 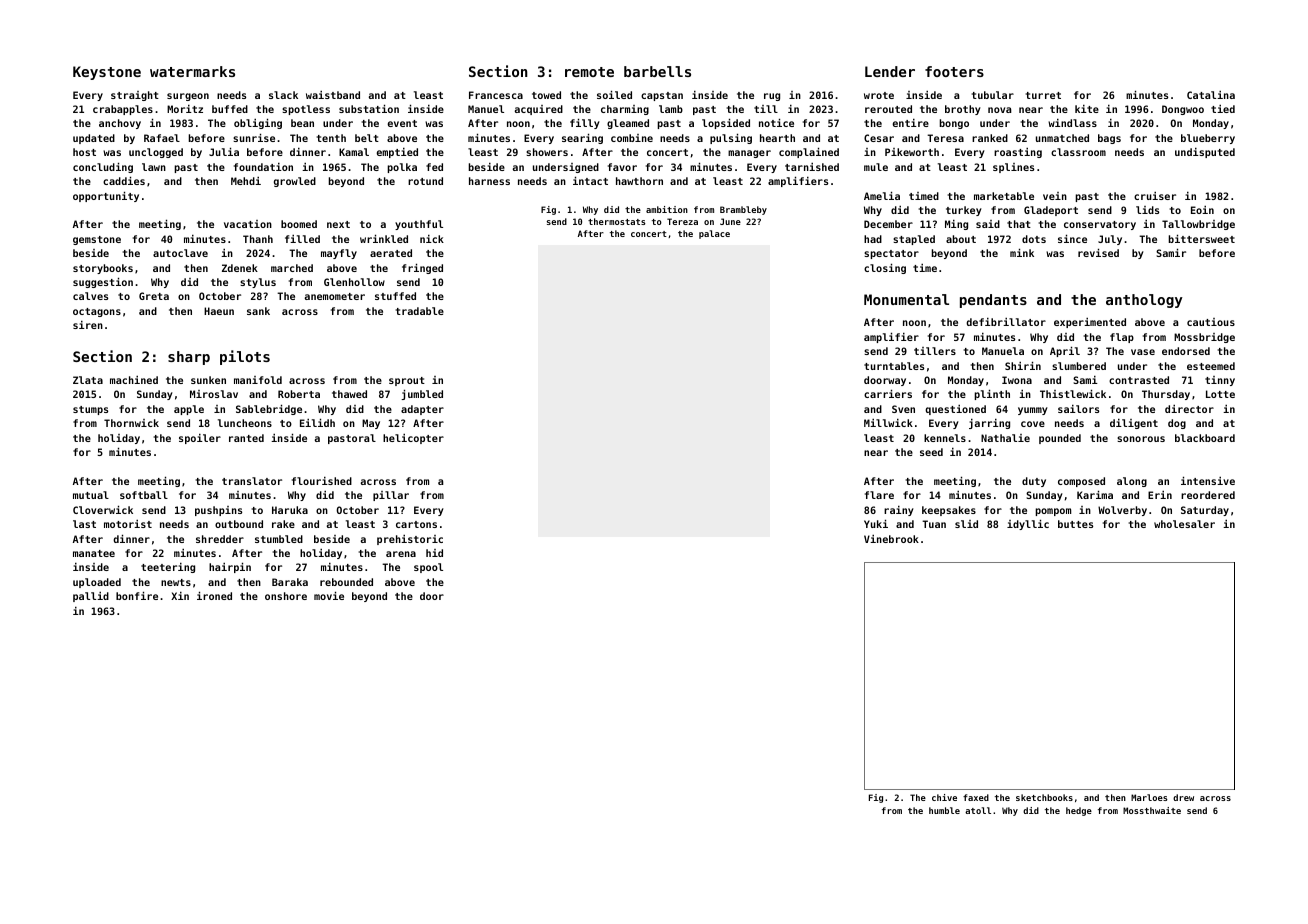 I want to click on humble, so click(x=944, y=810).
